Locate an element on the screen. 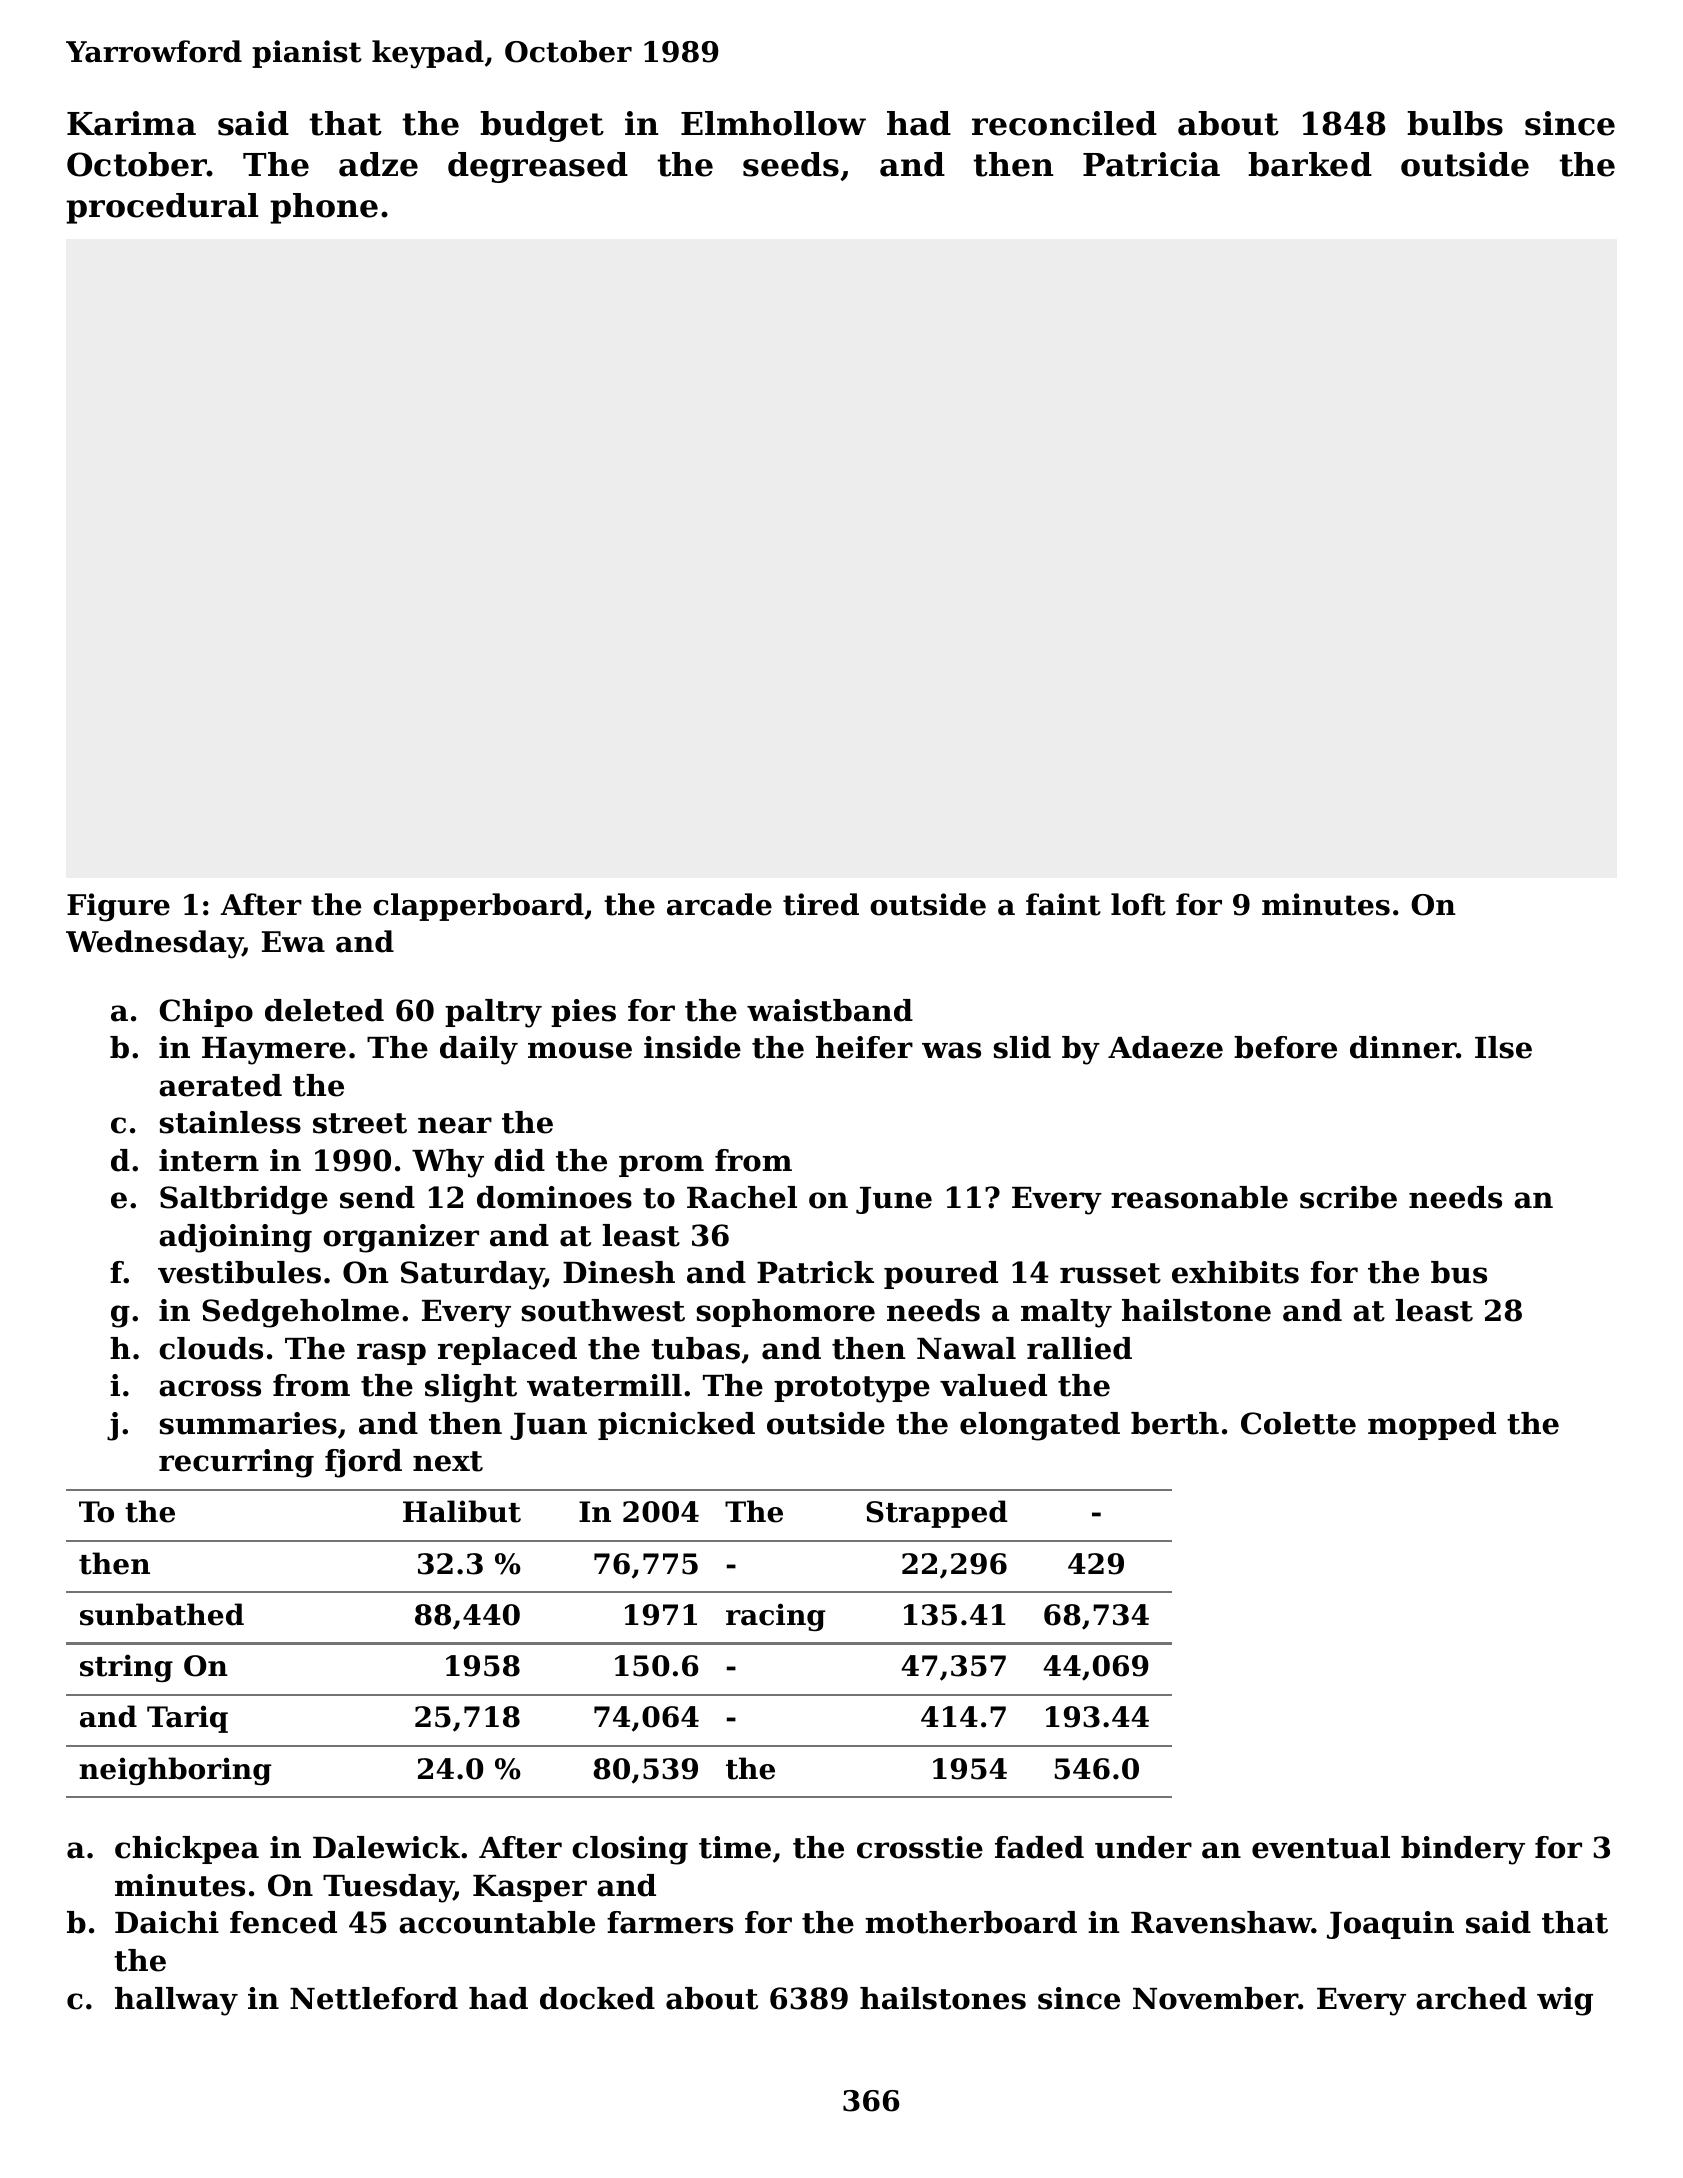 This screenshot has width=1683, height=2178. barked is located at coordinates (1310, 164).
